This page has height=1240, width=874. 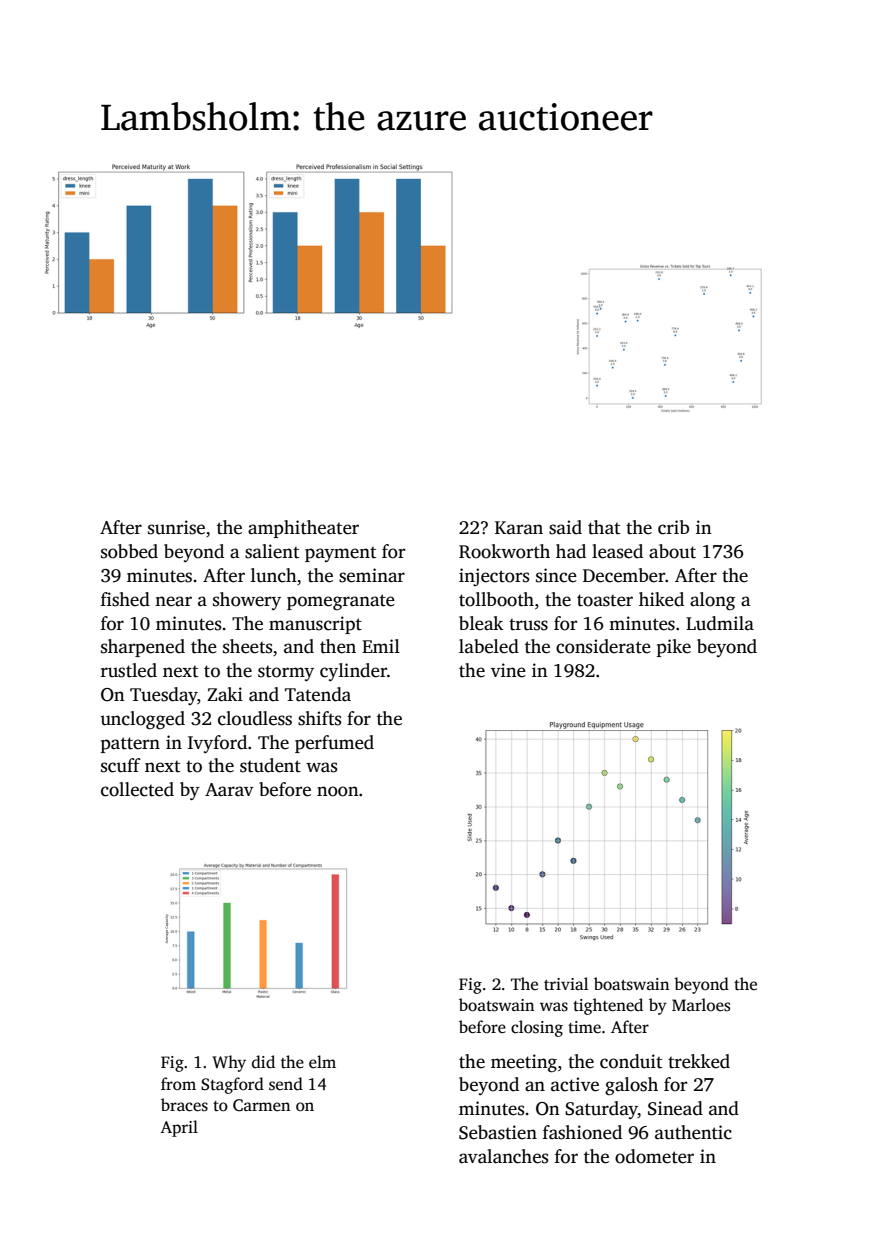 What do you see at coordinates (176, 527) in the page?
I see `sunrise` at bounding box center [176, 527].
